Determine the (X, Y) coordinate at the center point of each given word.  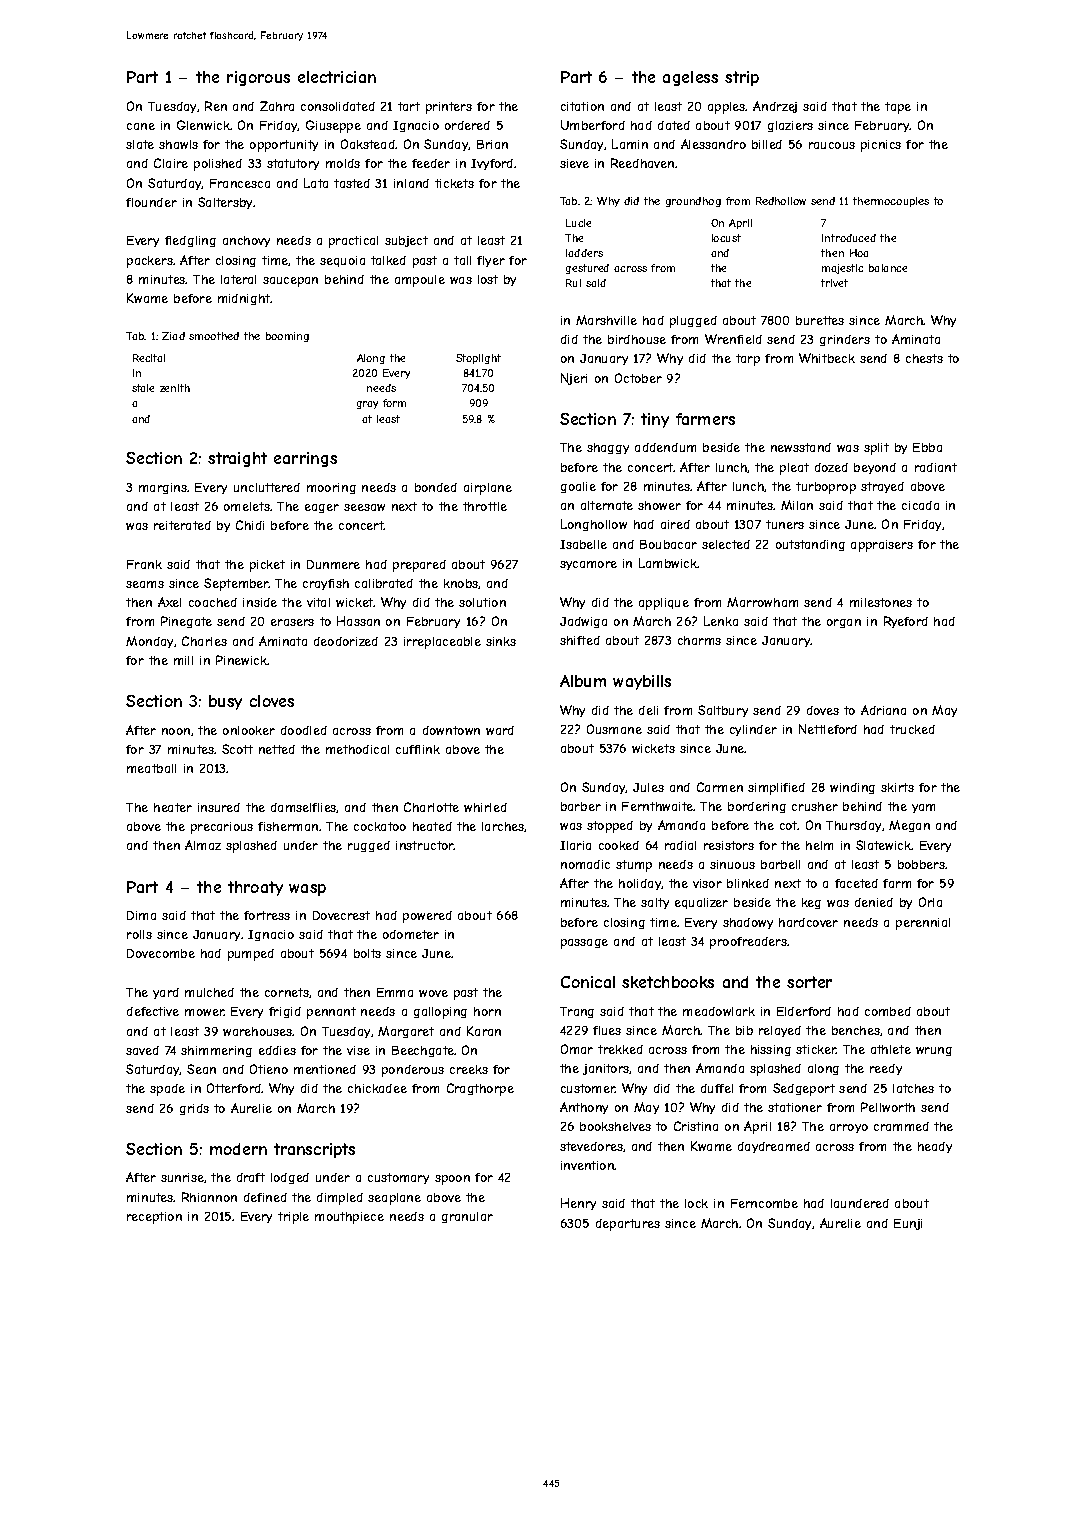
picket (267, 566)
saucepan (290, 282)
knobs (461, 584)
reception (154, 1218)
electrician (337, 77)
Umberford (593, 125)
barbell (780, 864)
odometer (411, 934)
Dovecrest (341, 915)
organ (844, 623)
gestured (587, 269)
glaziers (790, 126)
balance (888, 268)
